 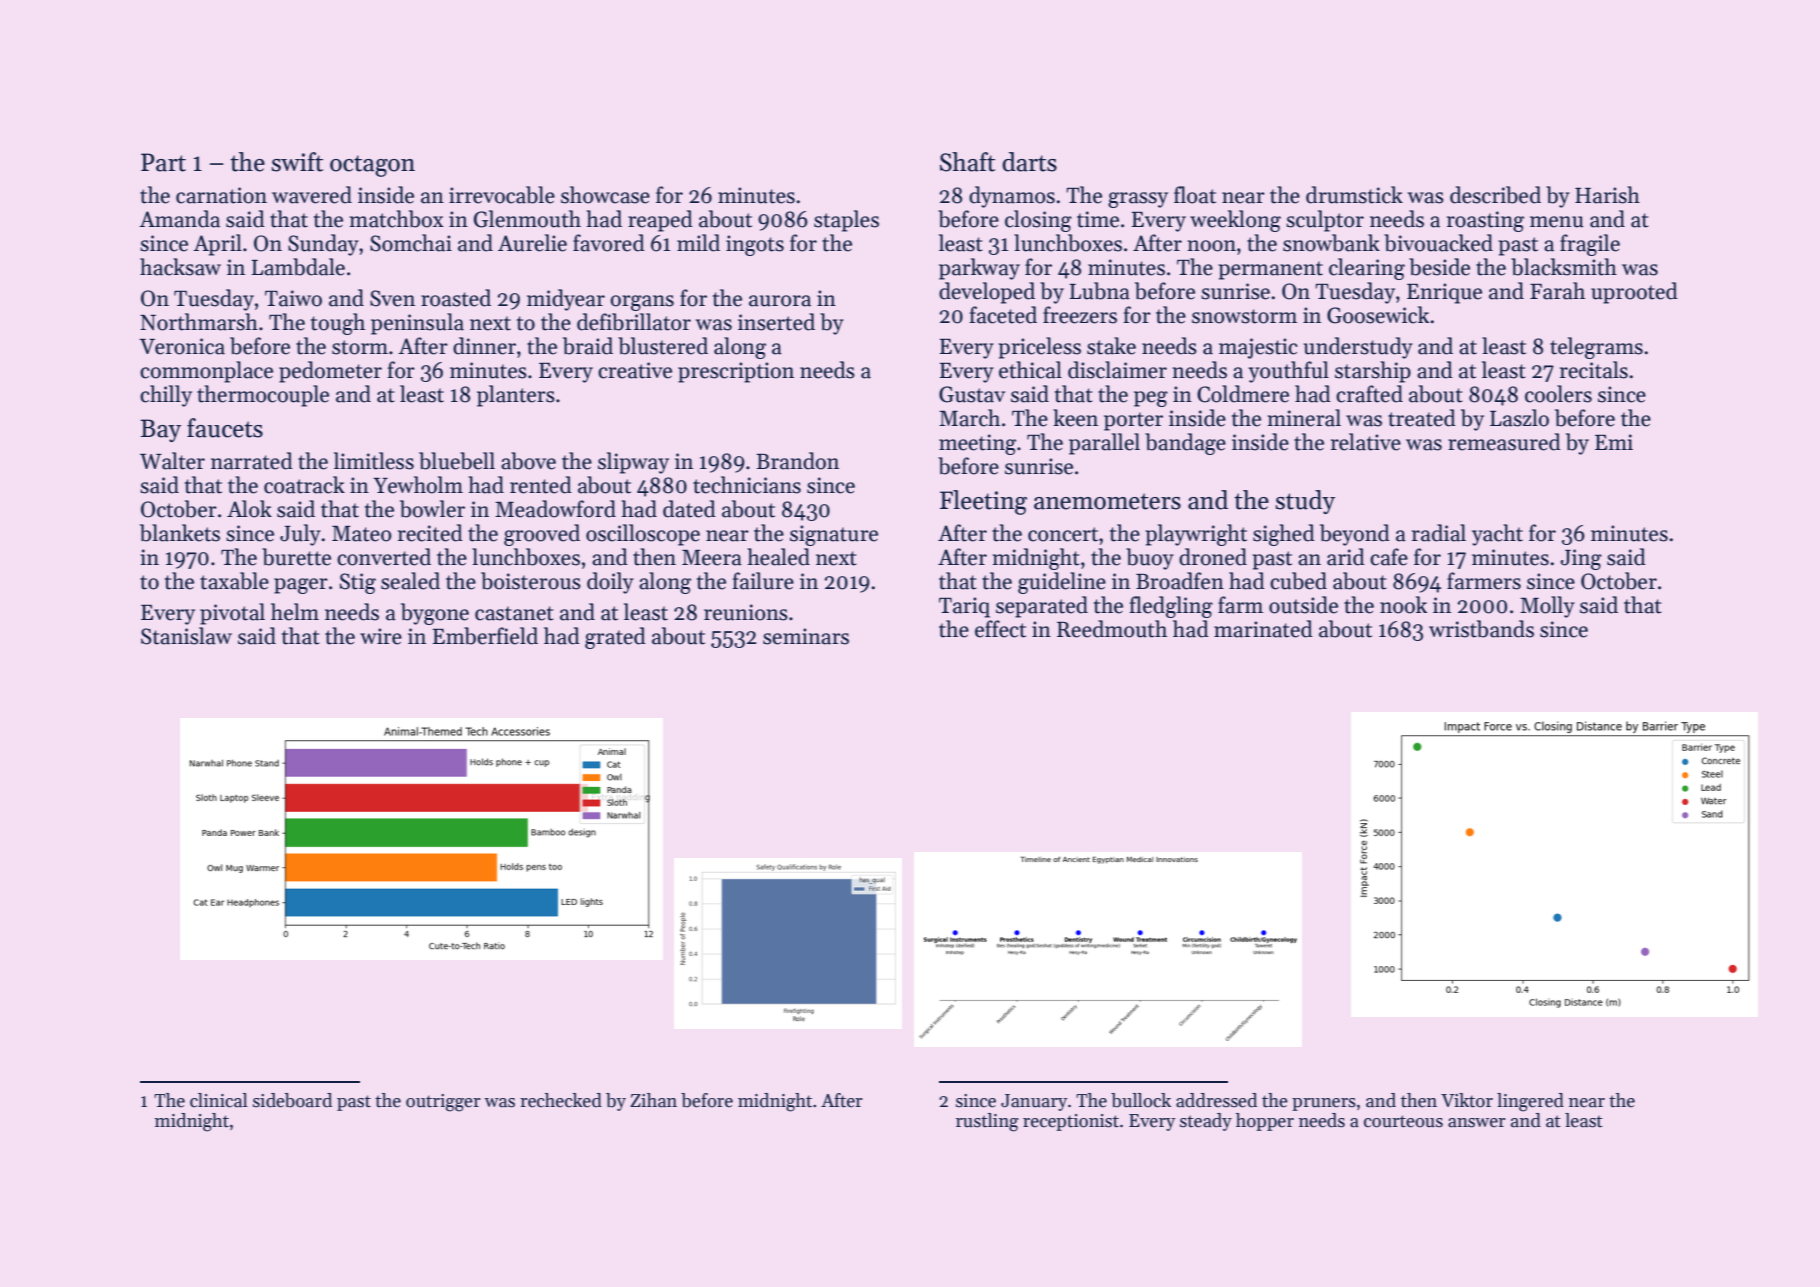 What do you see at coordinates (219, 1100) in the image?
I see `clinical` at bounding box center [219, 1100].
